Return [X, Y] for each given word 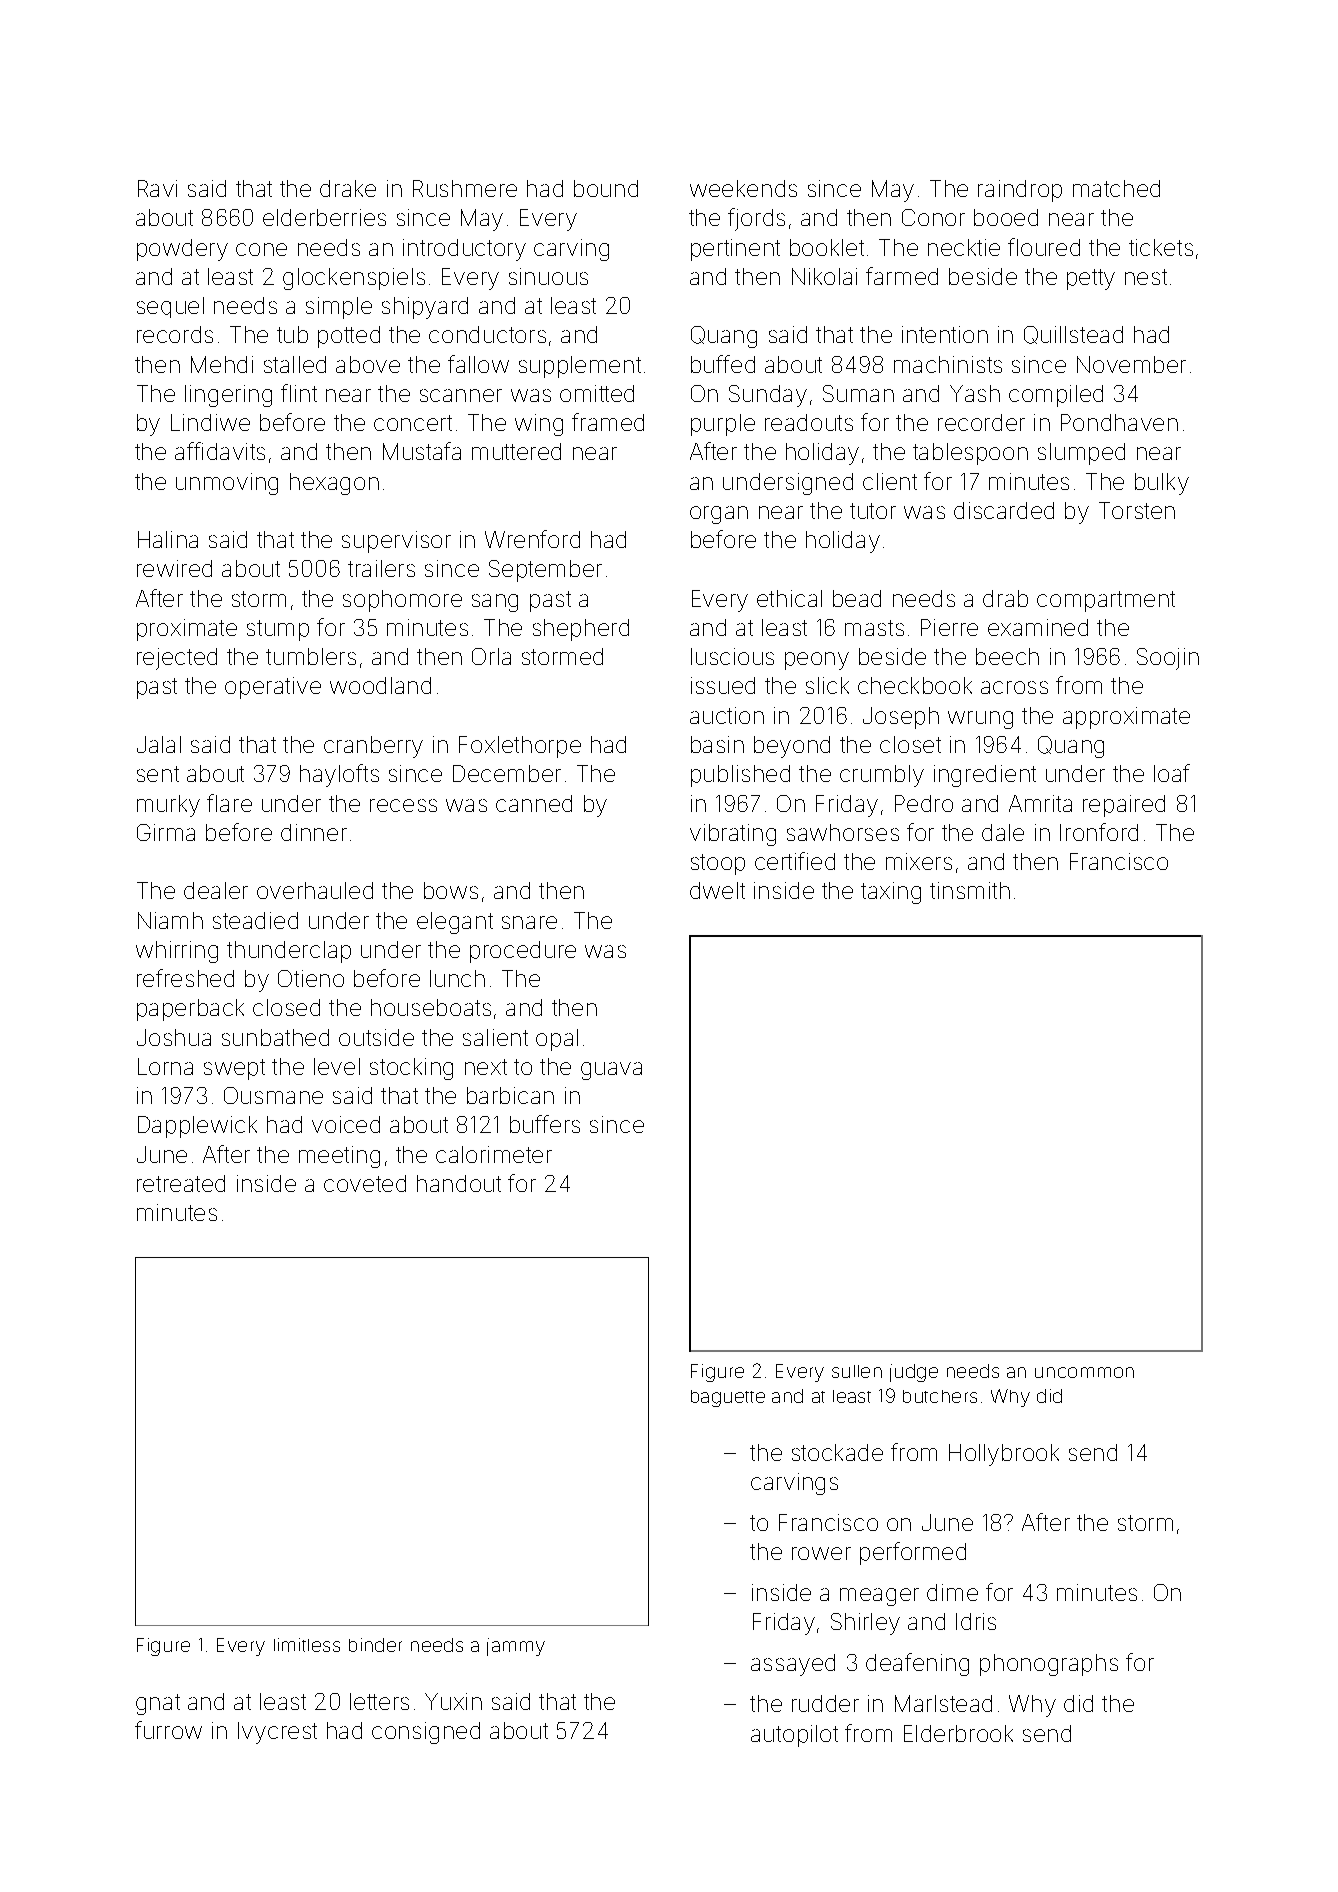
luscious [732, 656]
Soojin [1168, 659]
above [368, 364]
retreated [181, 1183]
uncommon [1084, 1372]
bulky [1162, 484]
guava [611, 1071]
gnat [158, 1704]
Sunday [768, 396]
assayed [793, 1665]
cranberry [373, 747]
